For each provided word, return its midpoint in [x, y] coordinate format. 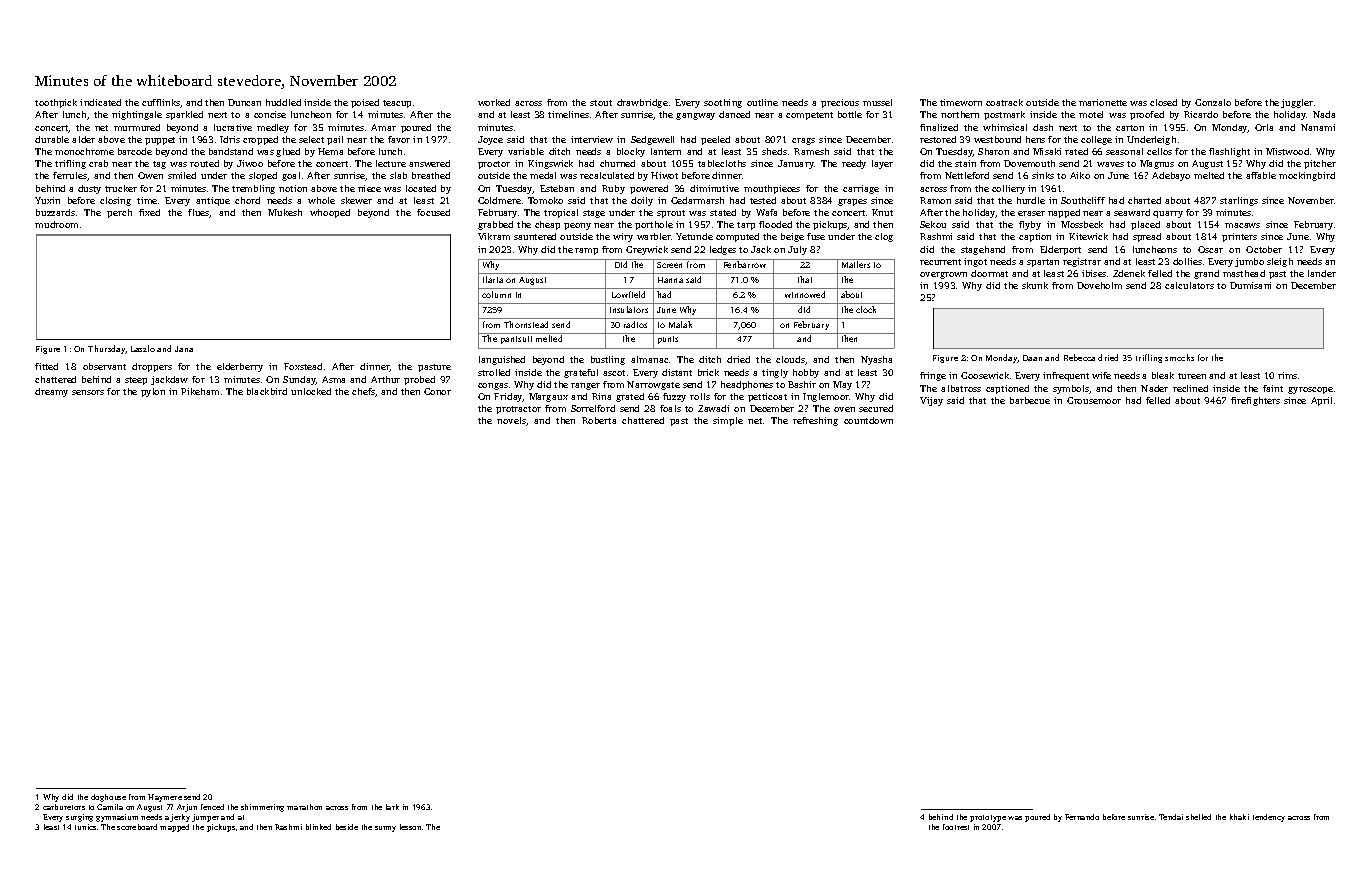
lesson [410, 827]
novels [511, 420]
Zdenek [1129, 273]
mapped [174, 828]
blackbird [267, 391]
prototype [988, 818]
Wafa [766, 212]
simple [728, 421]
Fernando [1082, 817]
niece [369, 188]
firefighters [1255, 401]
